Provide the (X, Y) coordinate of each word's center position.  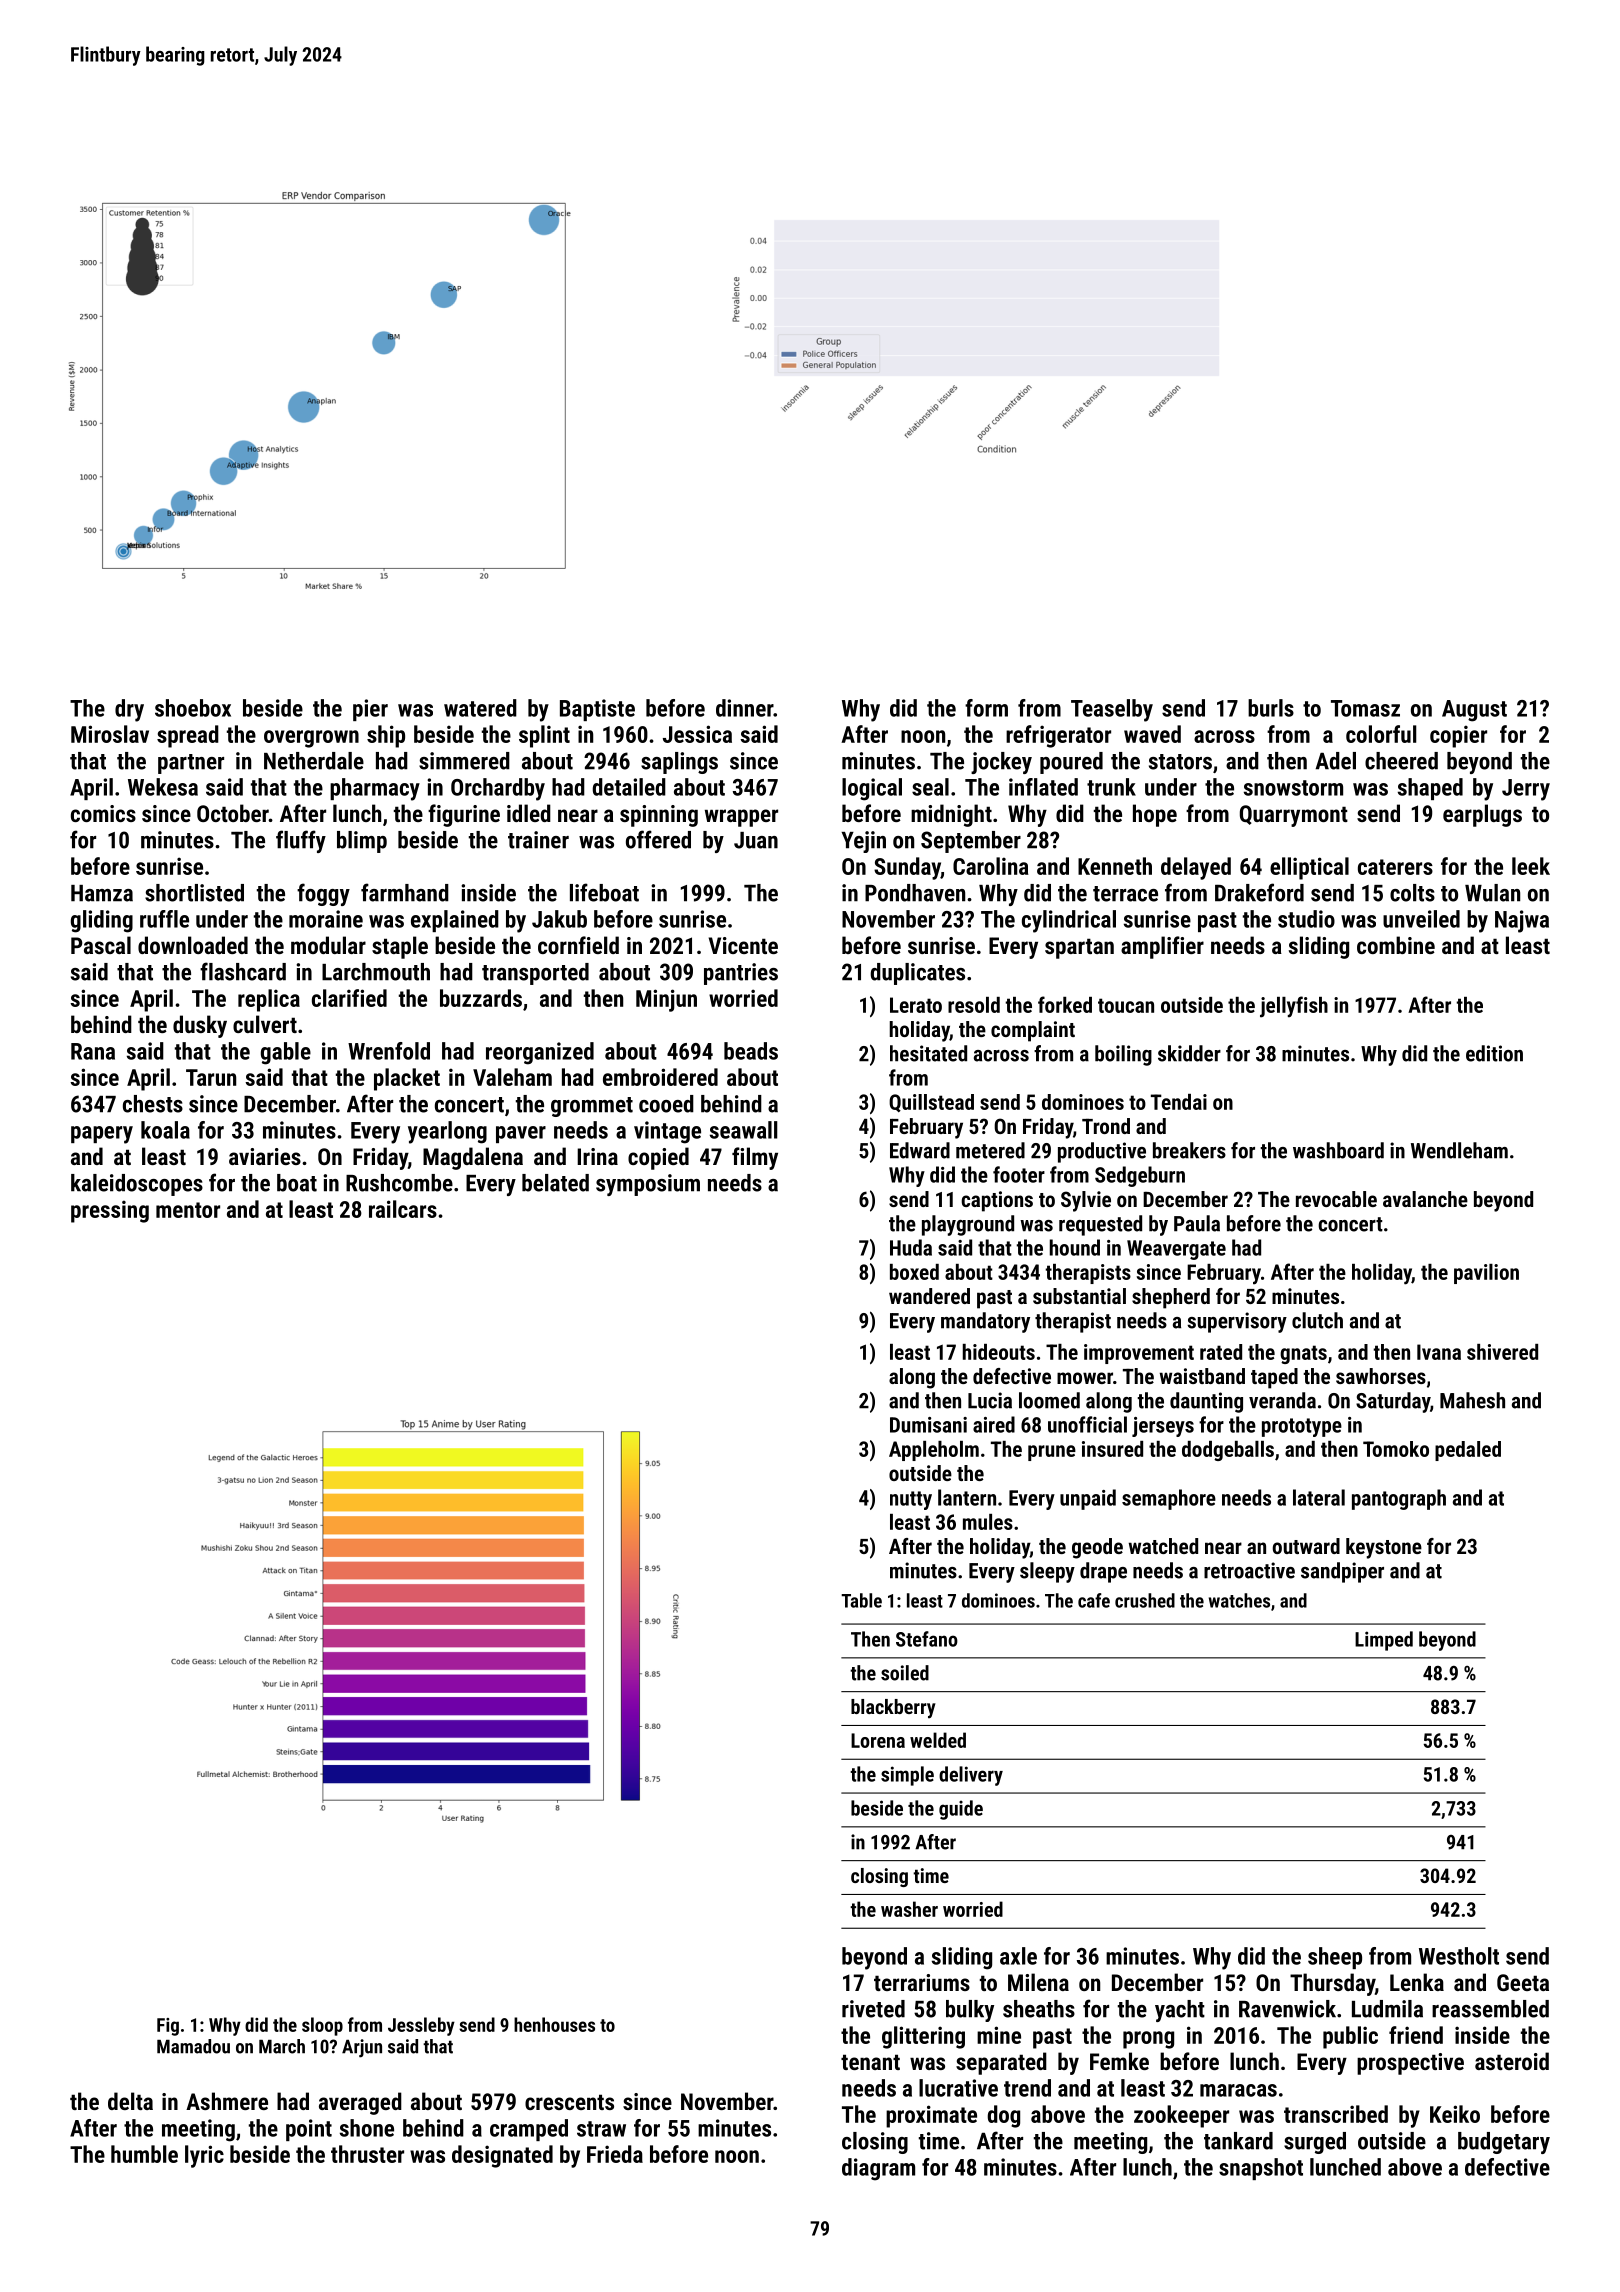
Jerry (1526, 790)
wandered (929, 1296)
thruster (367, 2154)
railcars (403, 1209)
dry (129, 710)
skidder (1189, 1053)
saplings (679, 763)
